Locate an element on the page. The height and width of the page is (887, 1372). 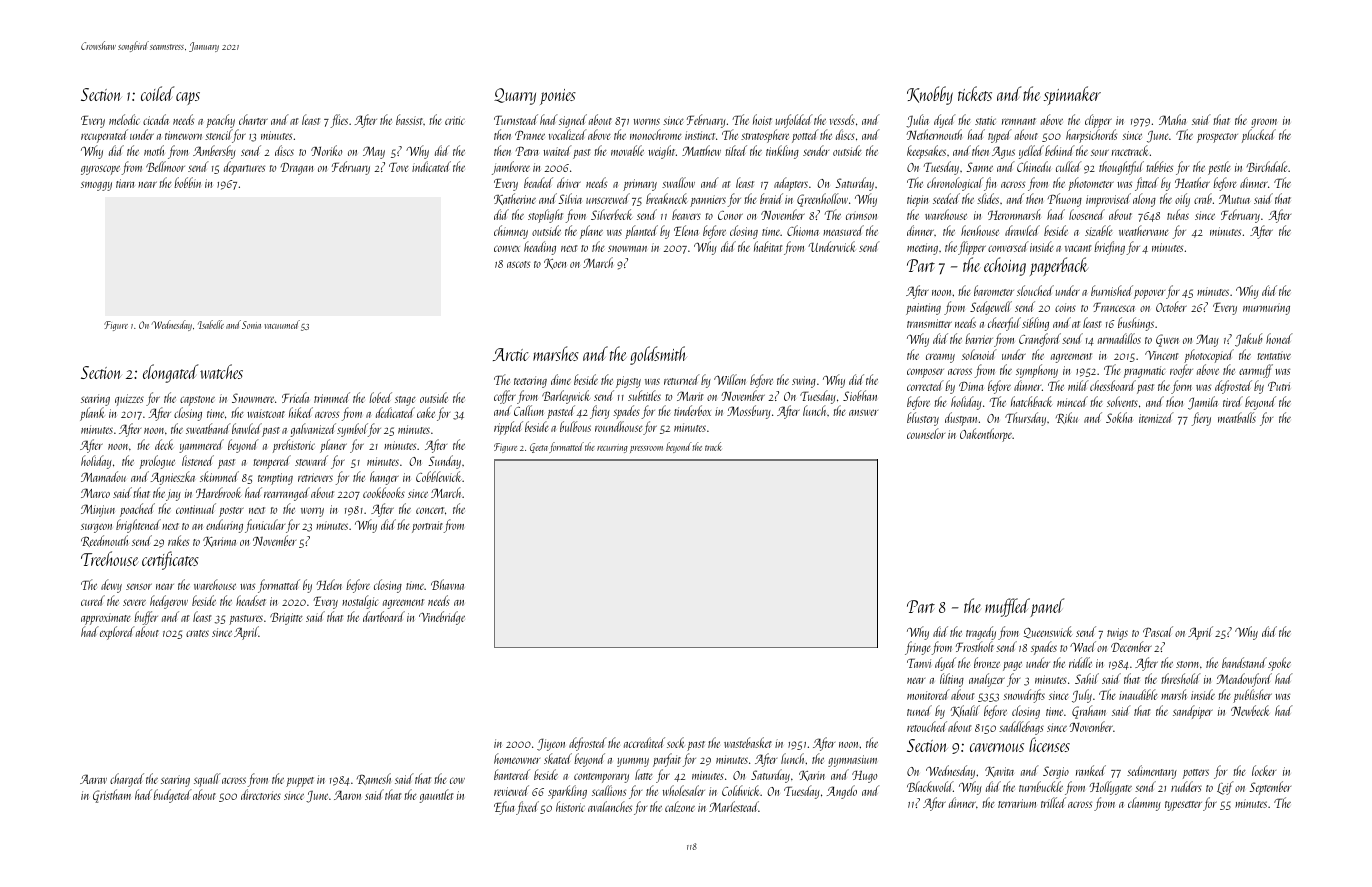
Quarry is located at coordinates (515, 96).
